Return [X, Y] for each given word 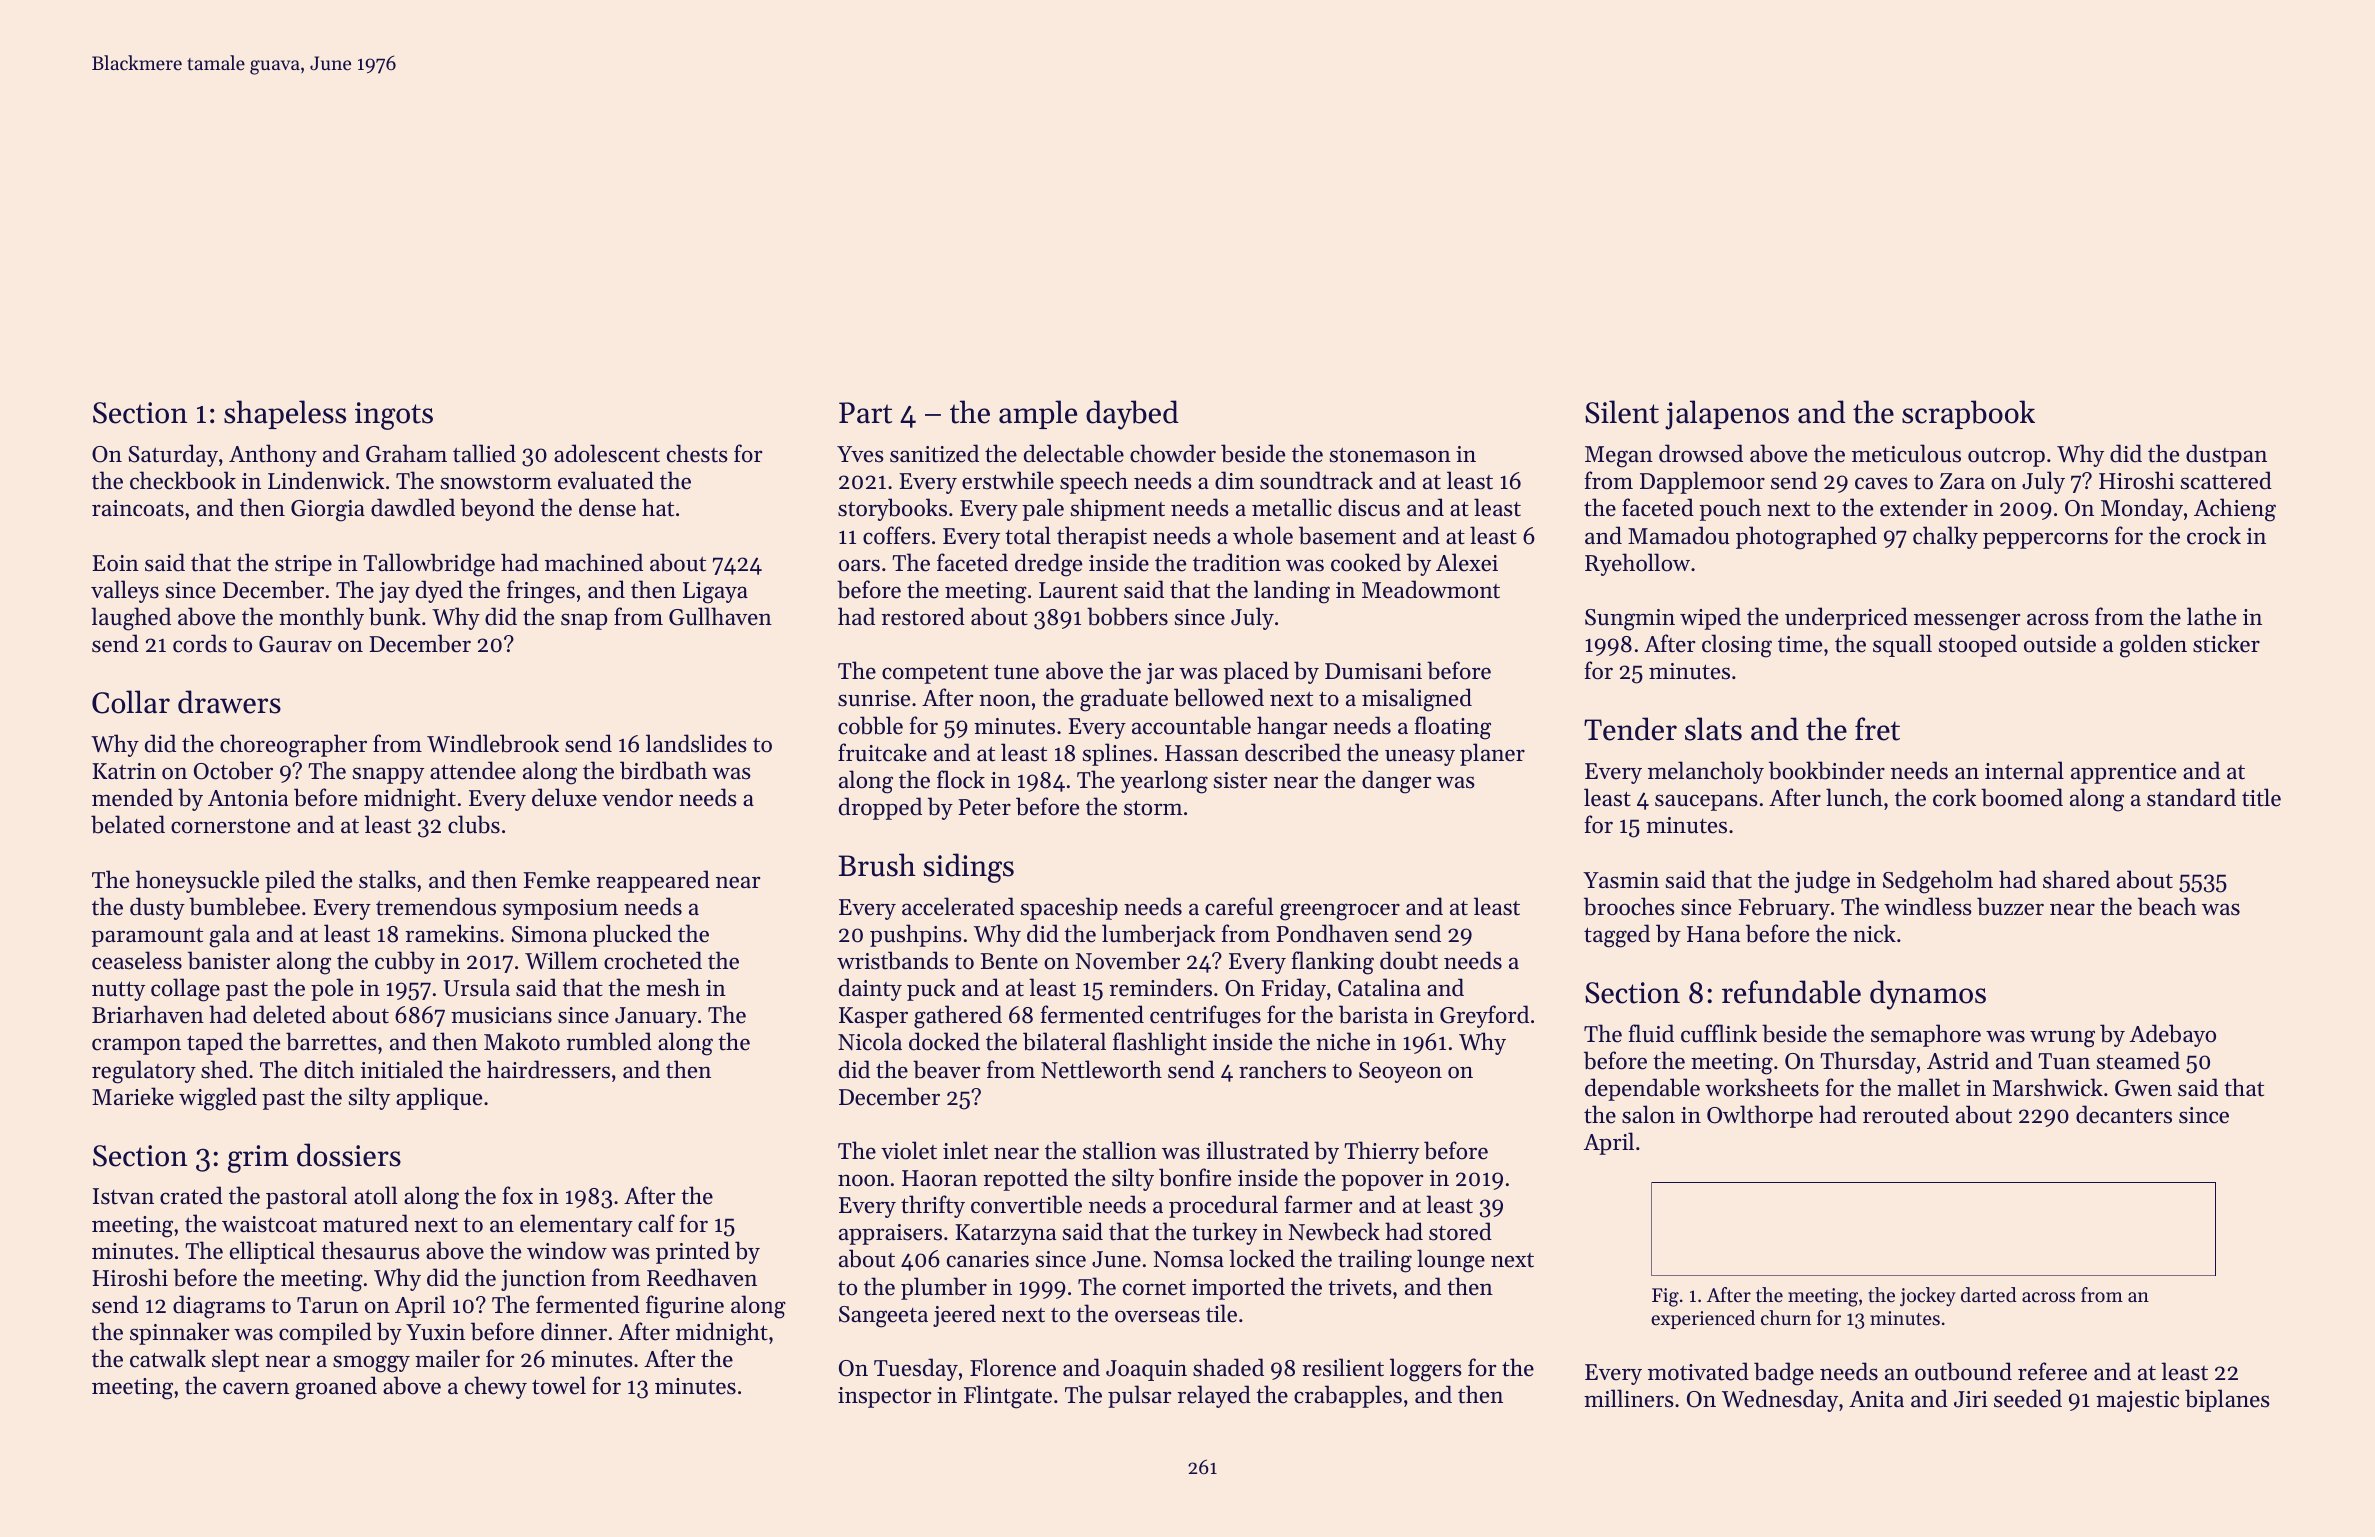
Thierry [1381, 1152]
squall [1902, 645]
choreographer [293, 746]
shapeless [285, 414]
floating [1452, 728]
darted [1989, 1295]
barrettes [331, 1041]
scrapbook [1968, 414]
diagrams [219, 1307]
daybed [1132, 415]
